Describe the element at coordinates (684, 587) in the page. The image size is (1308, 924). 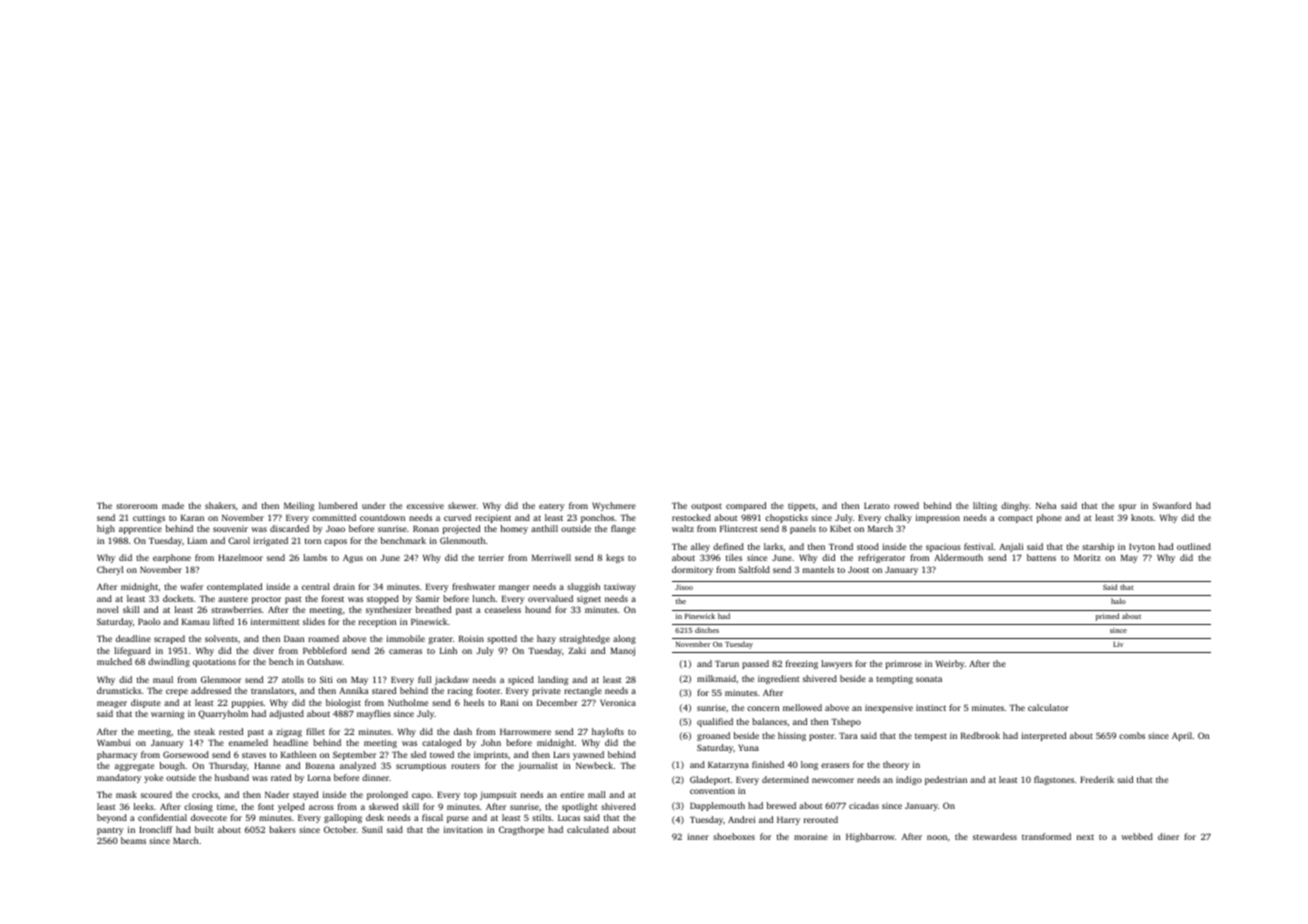
I see `Jisoo` at that location.
